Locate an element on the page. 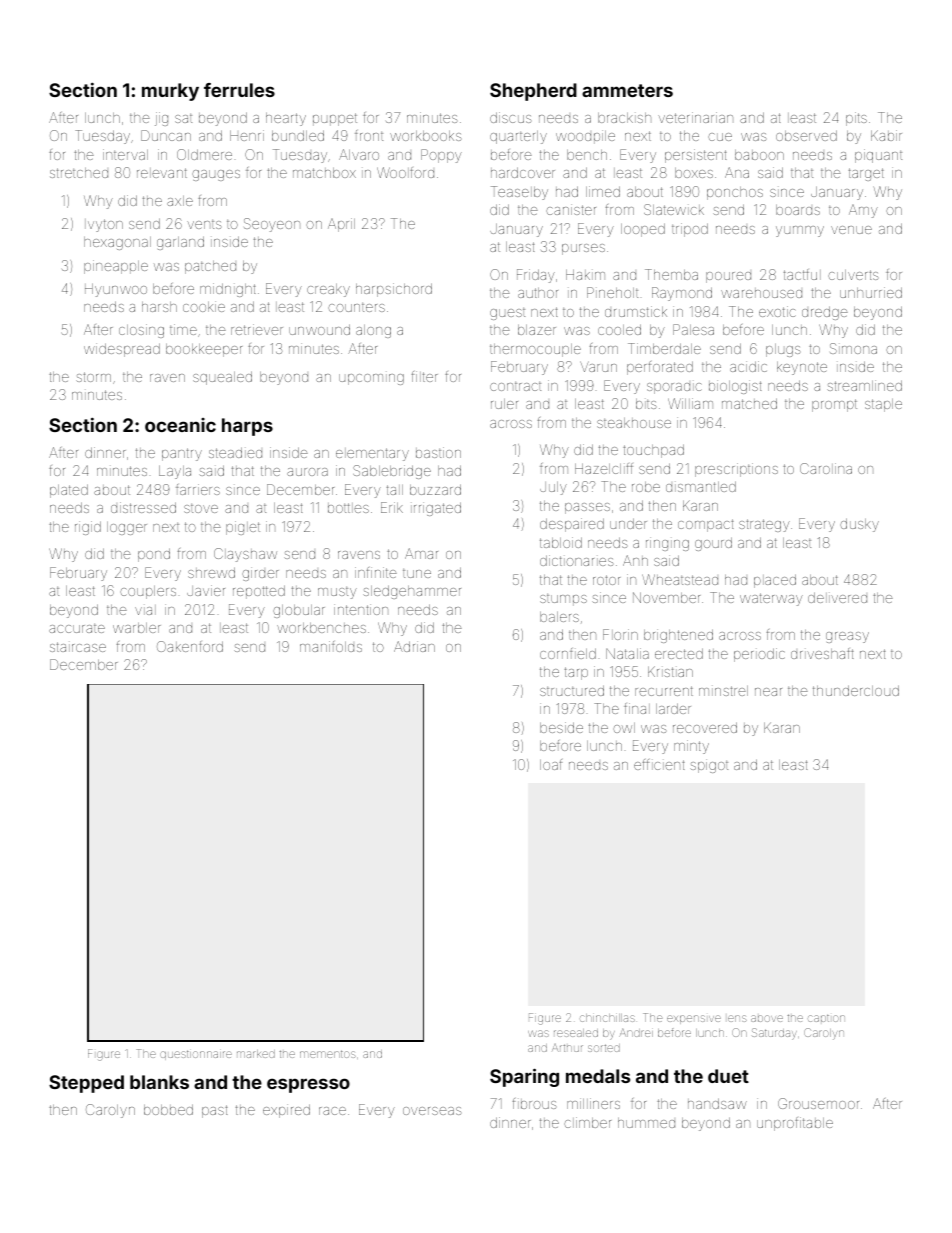 This document has height=1233, width=952. Woolford is located at coordinates (405, 172).
